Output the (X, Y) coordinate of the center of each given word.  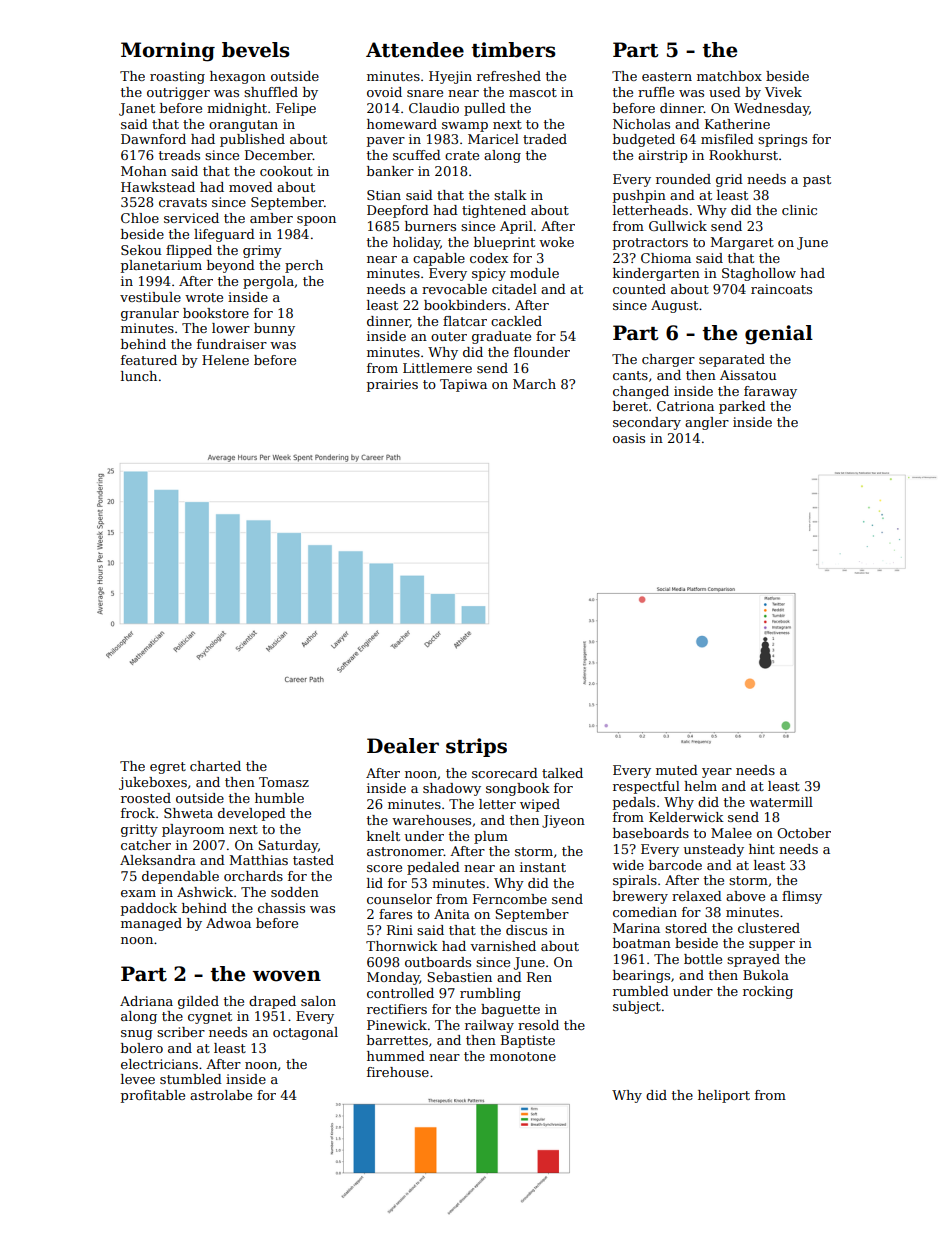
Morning (168, 52)
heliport (724, 1096)
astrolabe (221, 1095)
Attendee (415, 50)
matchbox (729, 76)
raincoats (781, 289)
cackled (516, 321)
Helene (225, 360)
